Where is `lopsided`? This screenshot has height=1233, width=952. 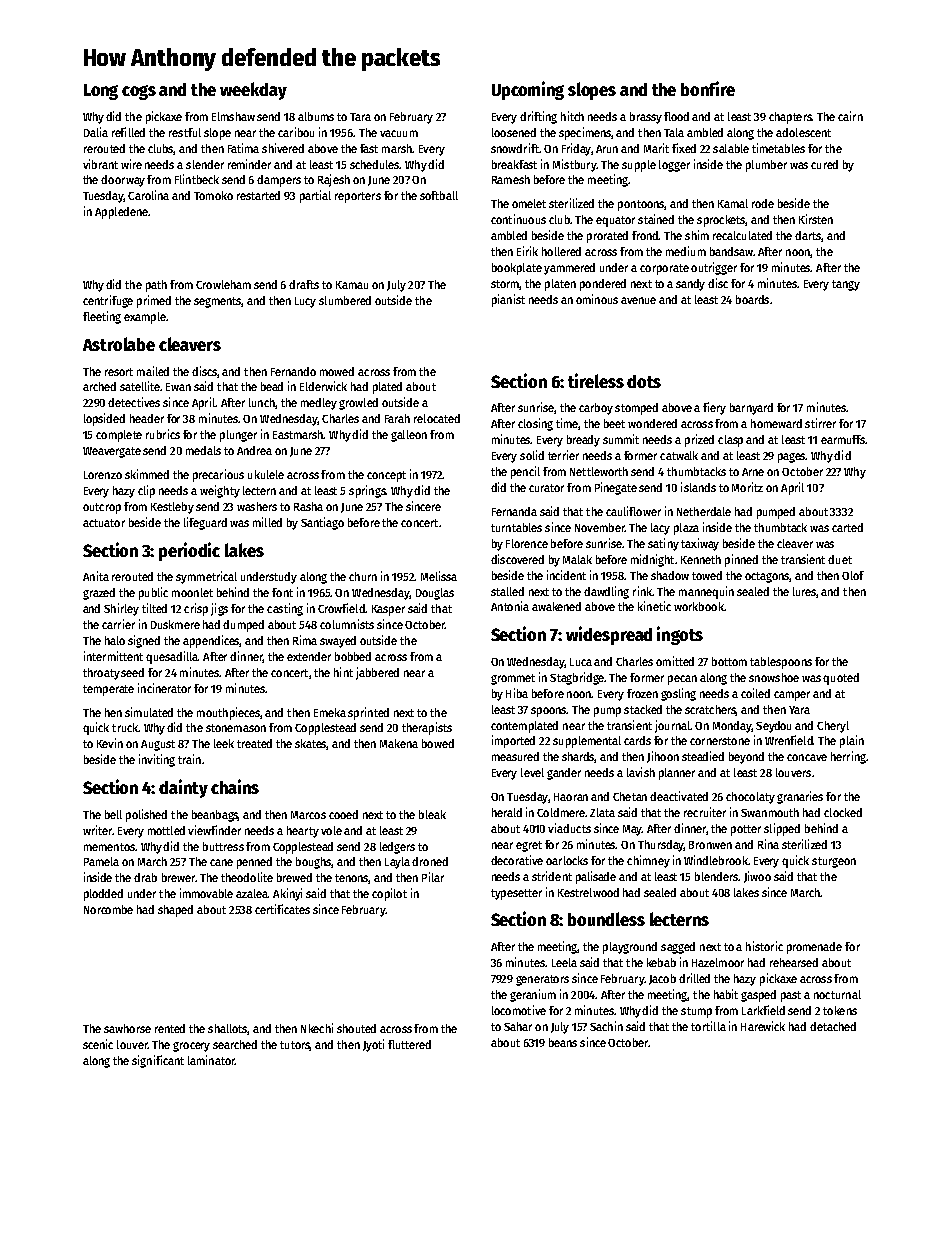 lopsided is located at coordinates (104, 419).
